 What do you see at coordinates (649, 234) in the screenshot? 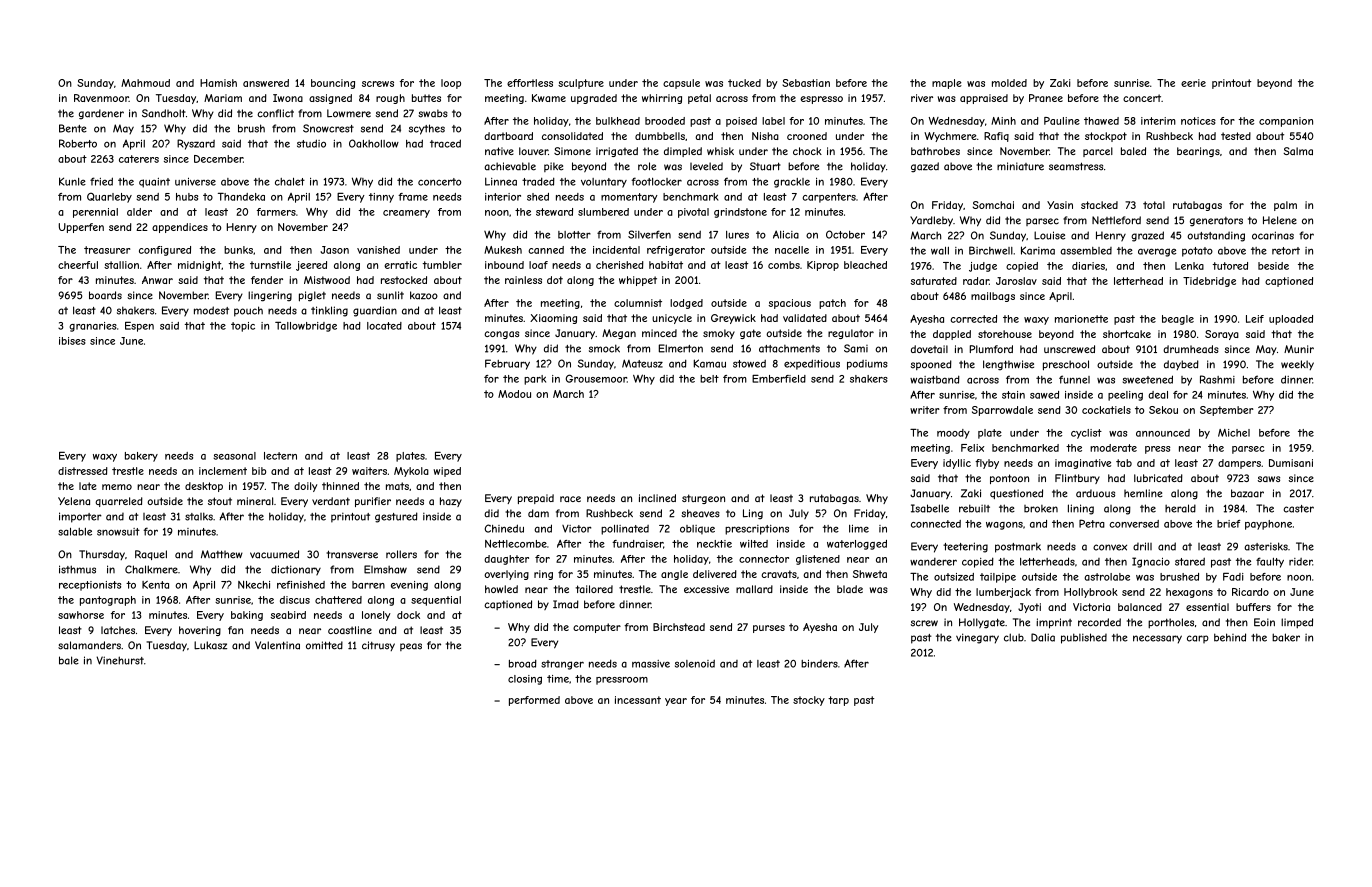
I see `Silverfen` at bounding box center [649, 234].
